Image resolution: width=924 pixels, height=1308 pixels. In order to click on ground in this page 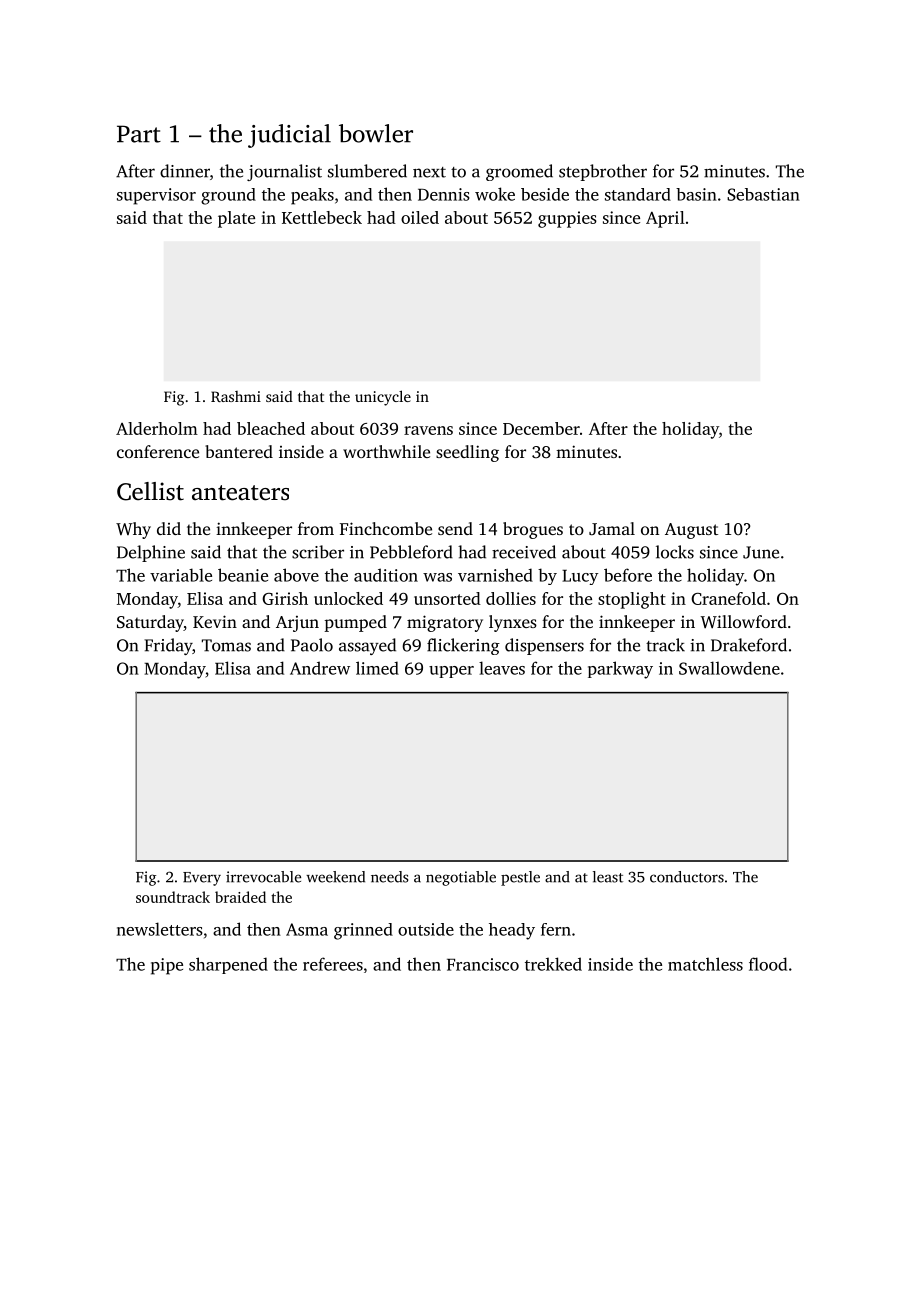, I will do `click(228, 196)`.
